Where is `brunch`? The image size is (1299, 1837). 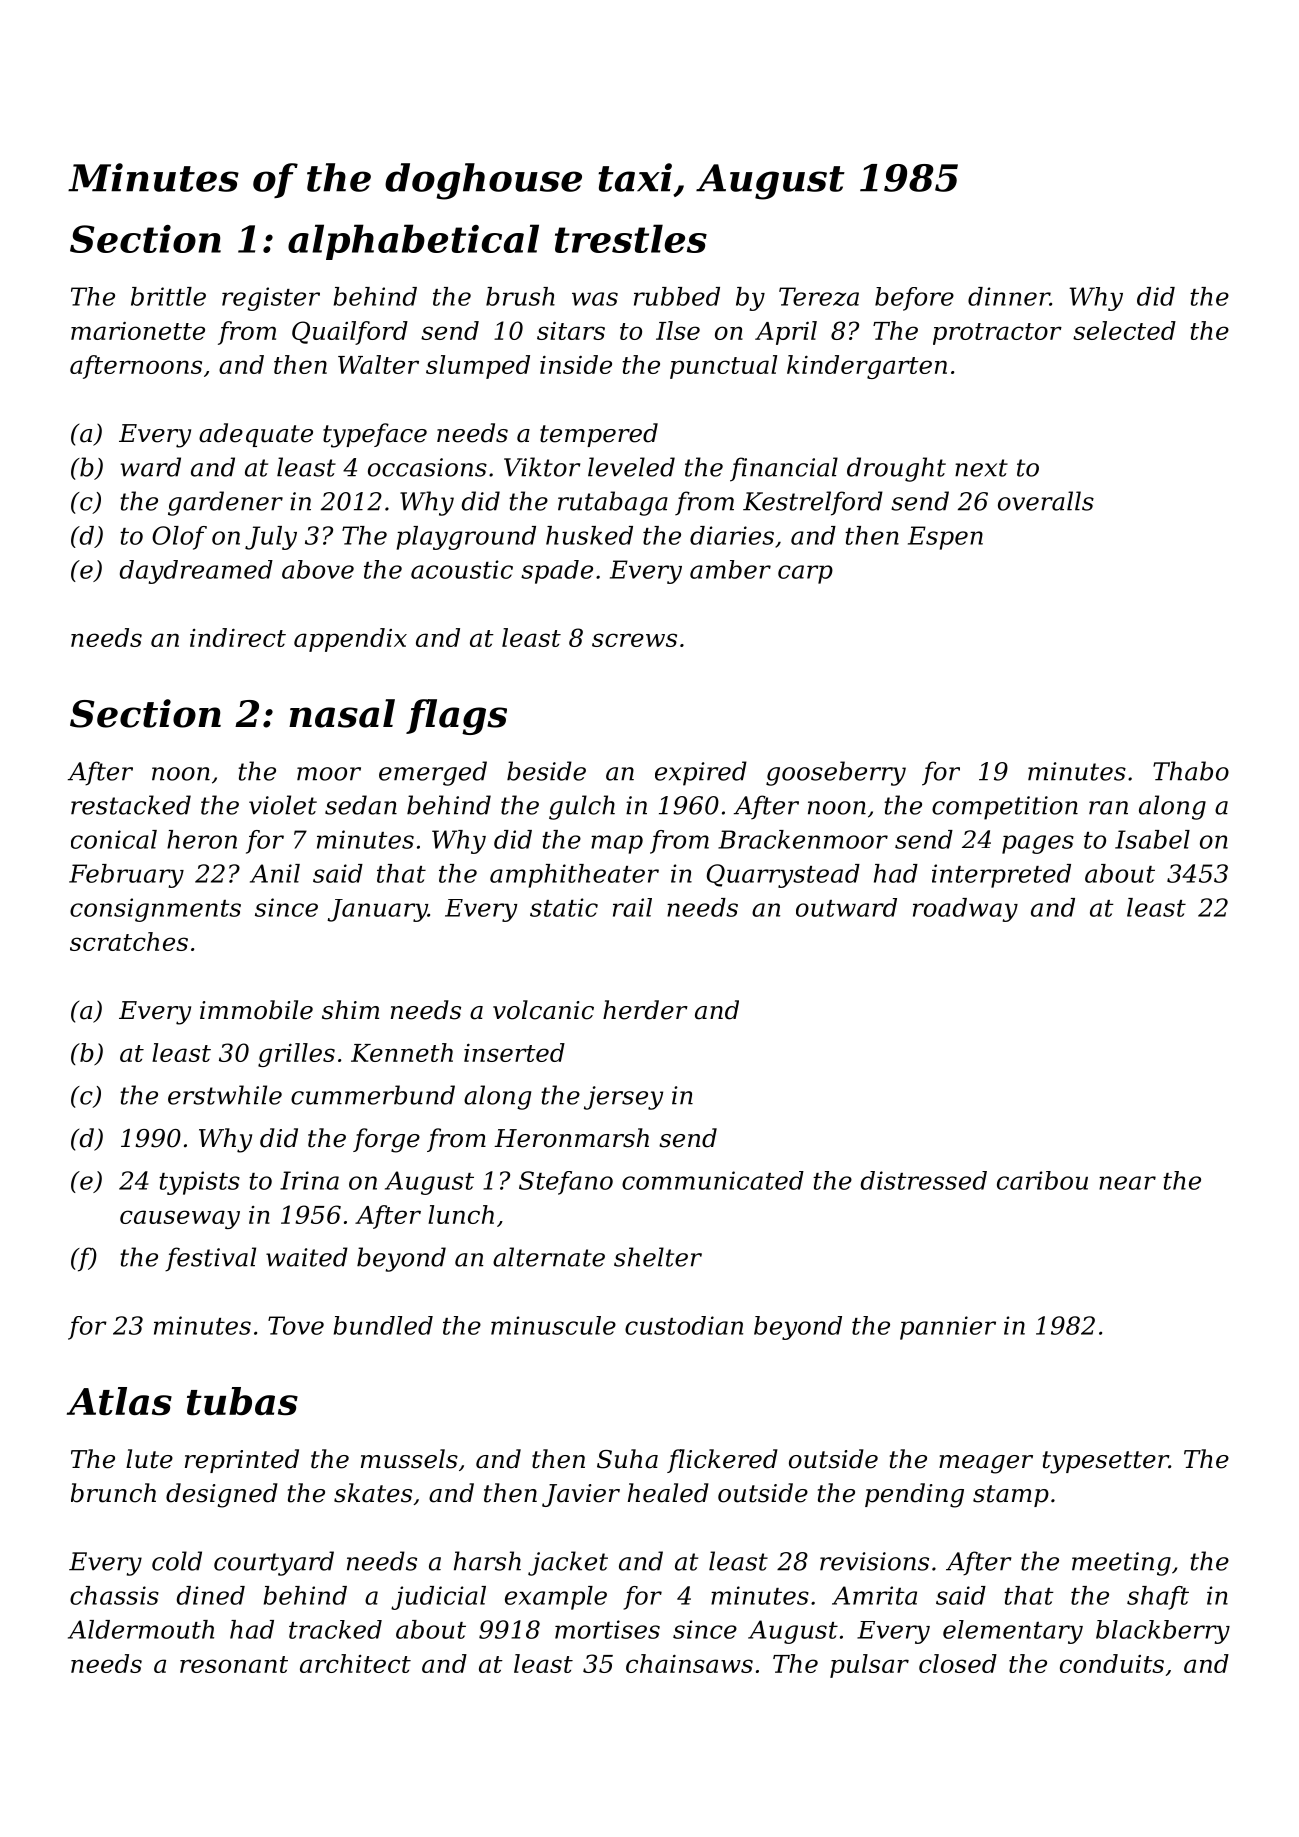 brunch is located at coordinates (113, 1493).
